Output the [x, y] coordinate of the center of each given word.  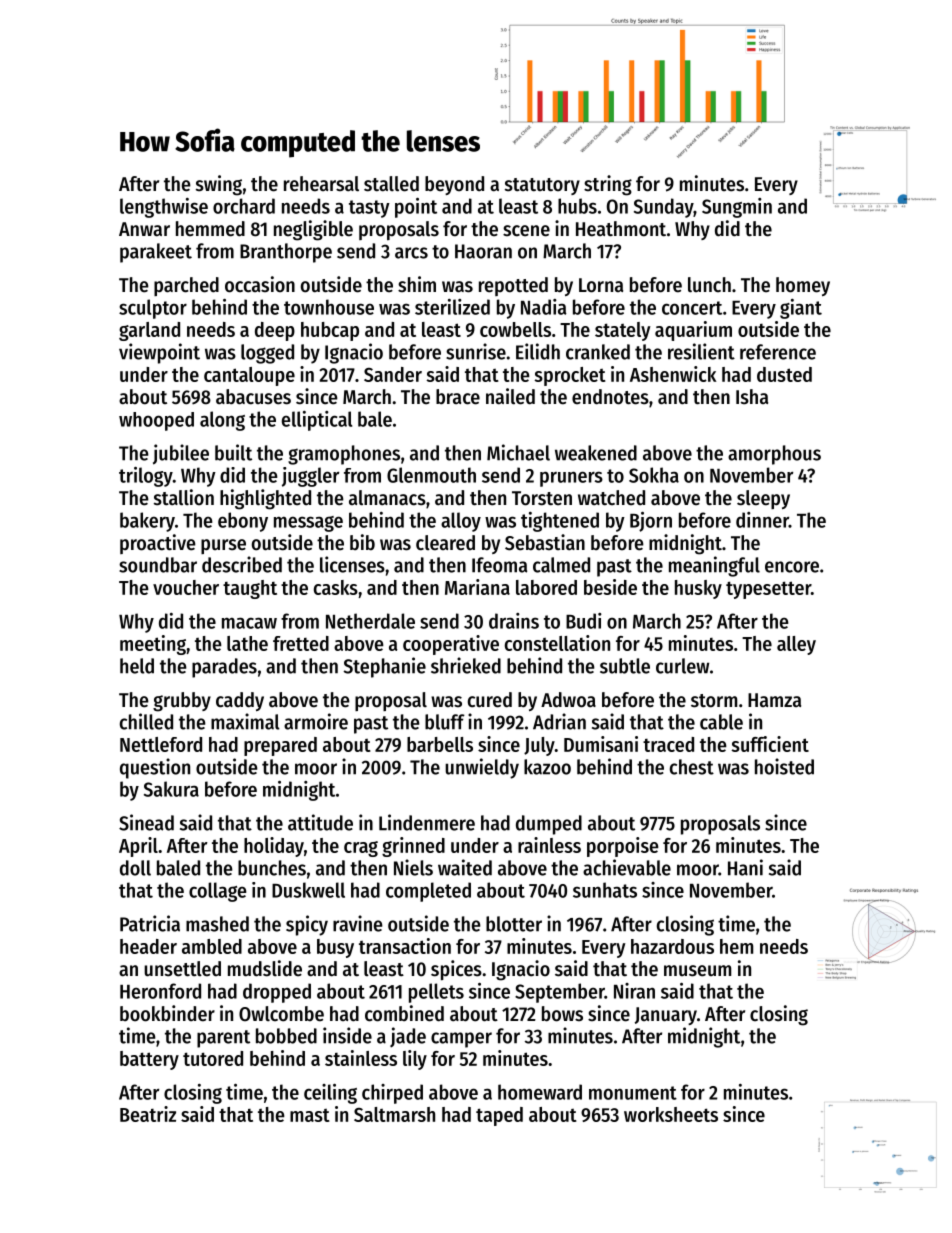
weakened [596, 453]
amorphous [774, 455]
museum [697, 971]
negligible [313, 230]
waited [465, 867]
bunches [272, 868]
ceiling [330, 1094]
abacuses [253, 397]
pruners [571, 479]
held [137, 666]
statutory [542, 186]
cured [490, 700]
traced [668, 744]
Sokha [654, 475]
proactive [158, 544]
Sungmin [737, 208]
